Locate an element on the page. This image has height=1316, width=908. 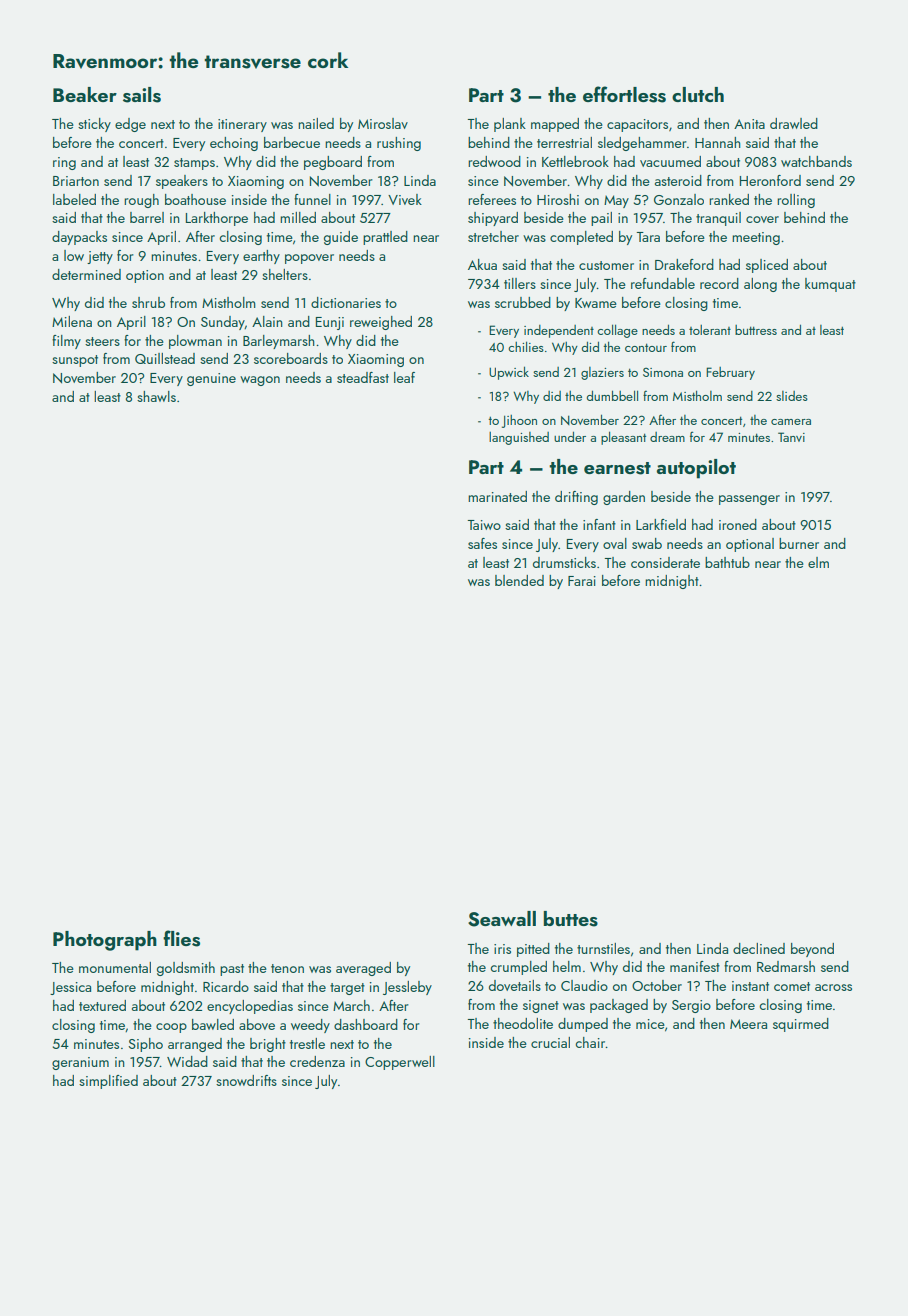
beyond is located at coordinates (812, 950).
